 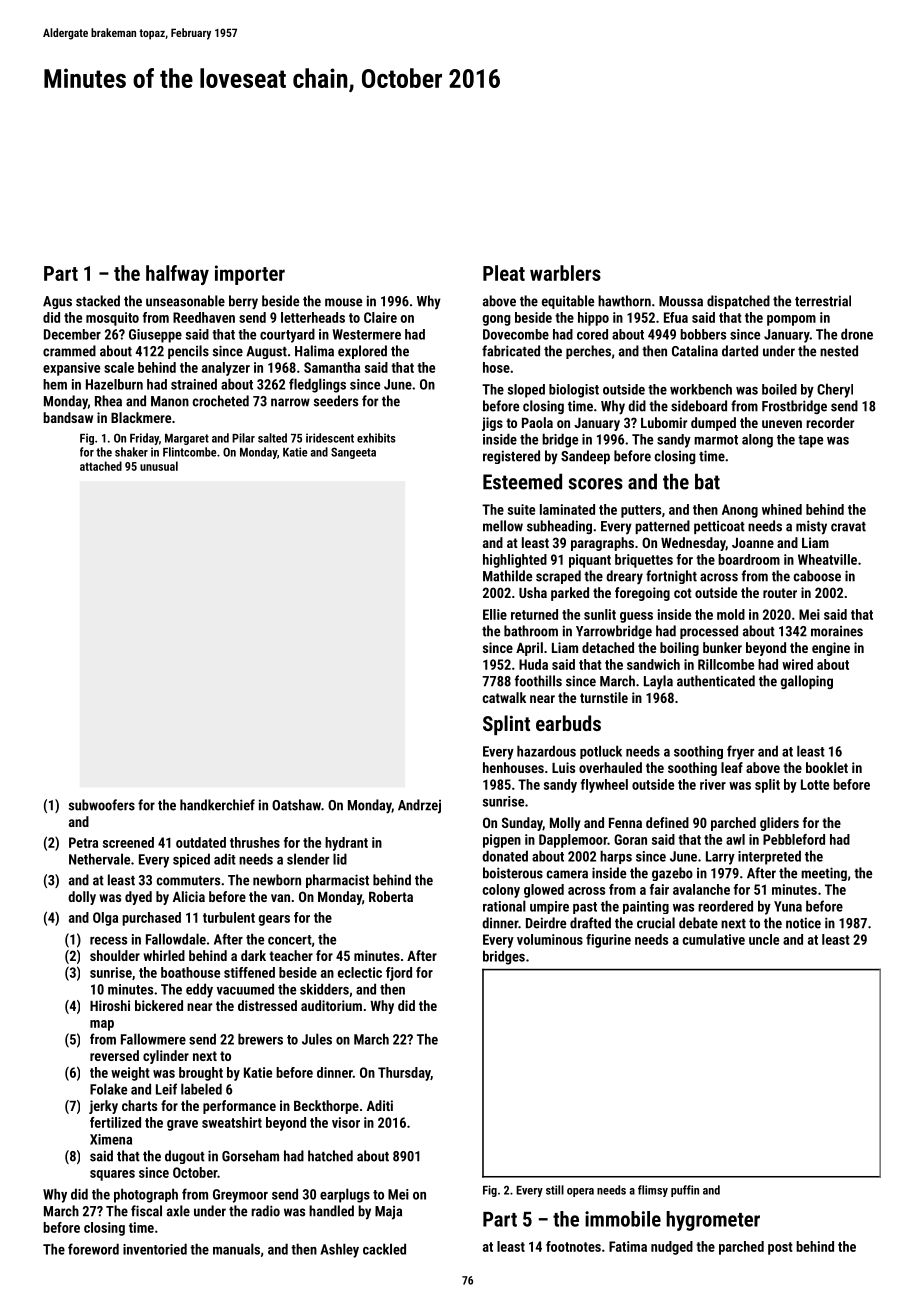 I want to click on hydrant, so click(x=346, y=844).
